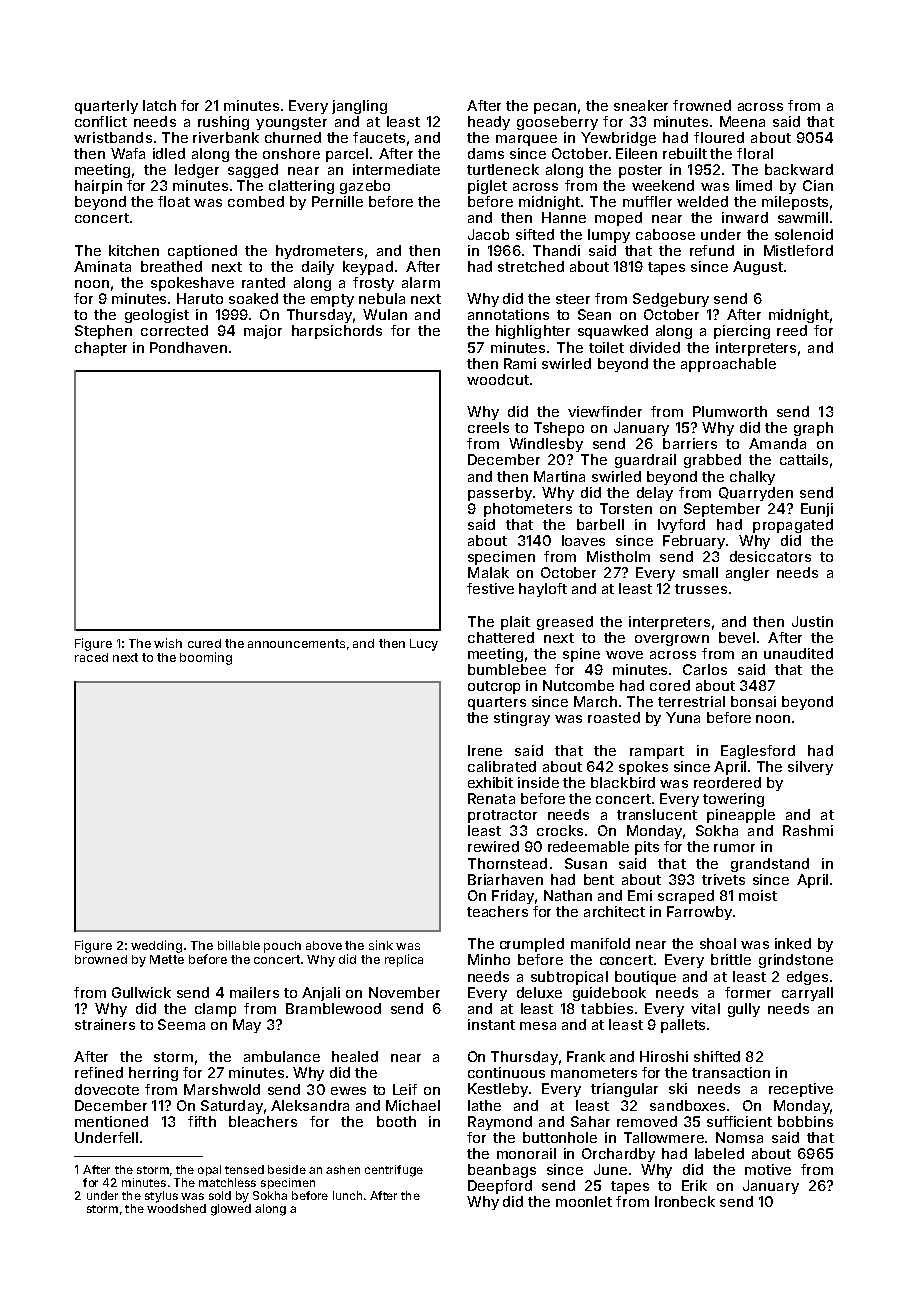  I want to click on sagged, so click(253, 171).
